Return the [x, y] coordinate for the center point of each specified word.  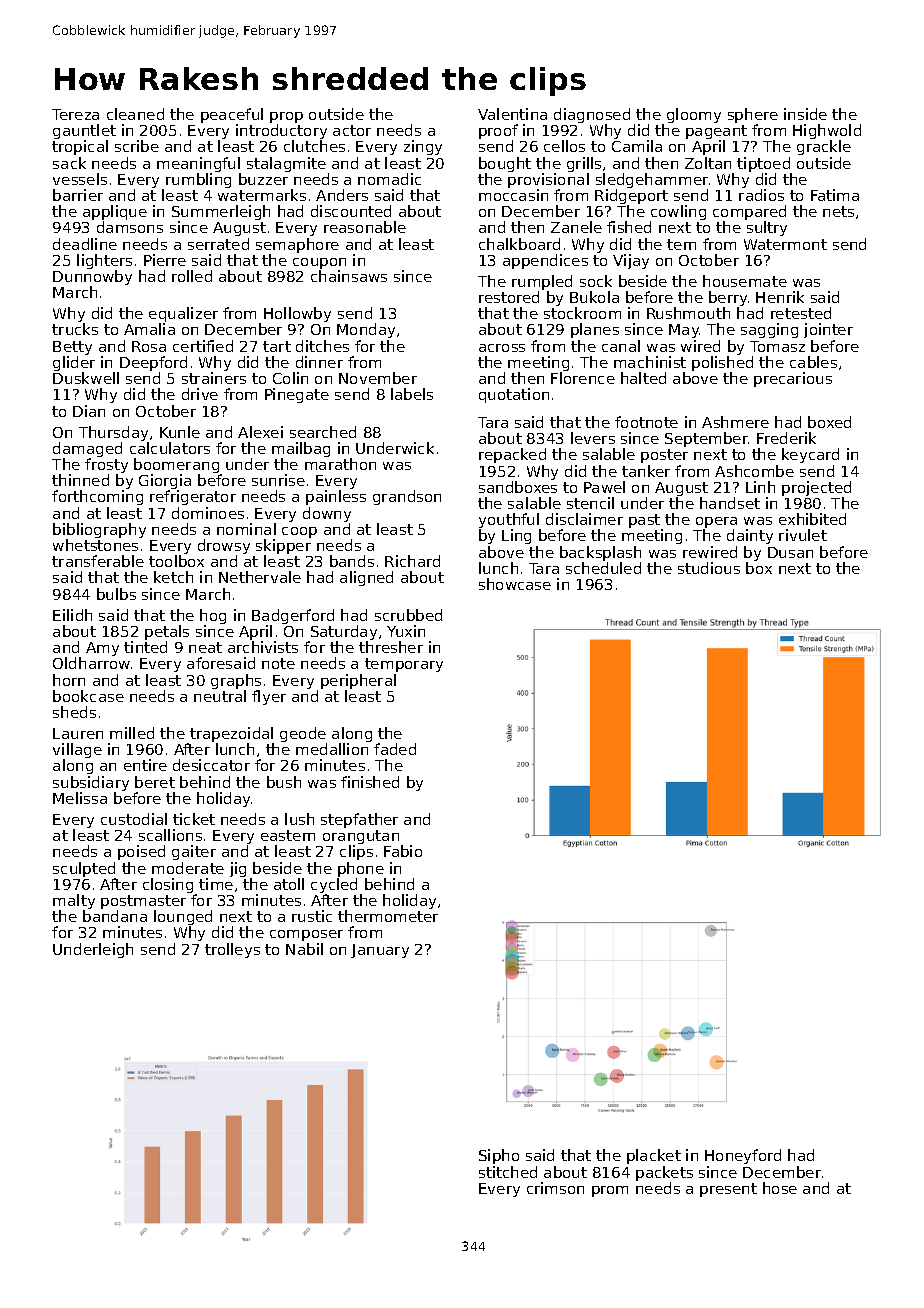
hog [213, 616]
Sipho [499, 1156]
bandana [115, 916]
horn [69, 680]
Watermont [785, 244]
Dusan [790, 552]
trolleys [232, 950]
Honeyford [743, 1156]
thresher [391, 647]
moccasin [513, 195]
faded [395, 749]
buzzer [263, 179]
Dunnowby [92, 277]
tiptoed [763, 164]
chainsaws [349, 276]
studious [709, 568]
